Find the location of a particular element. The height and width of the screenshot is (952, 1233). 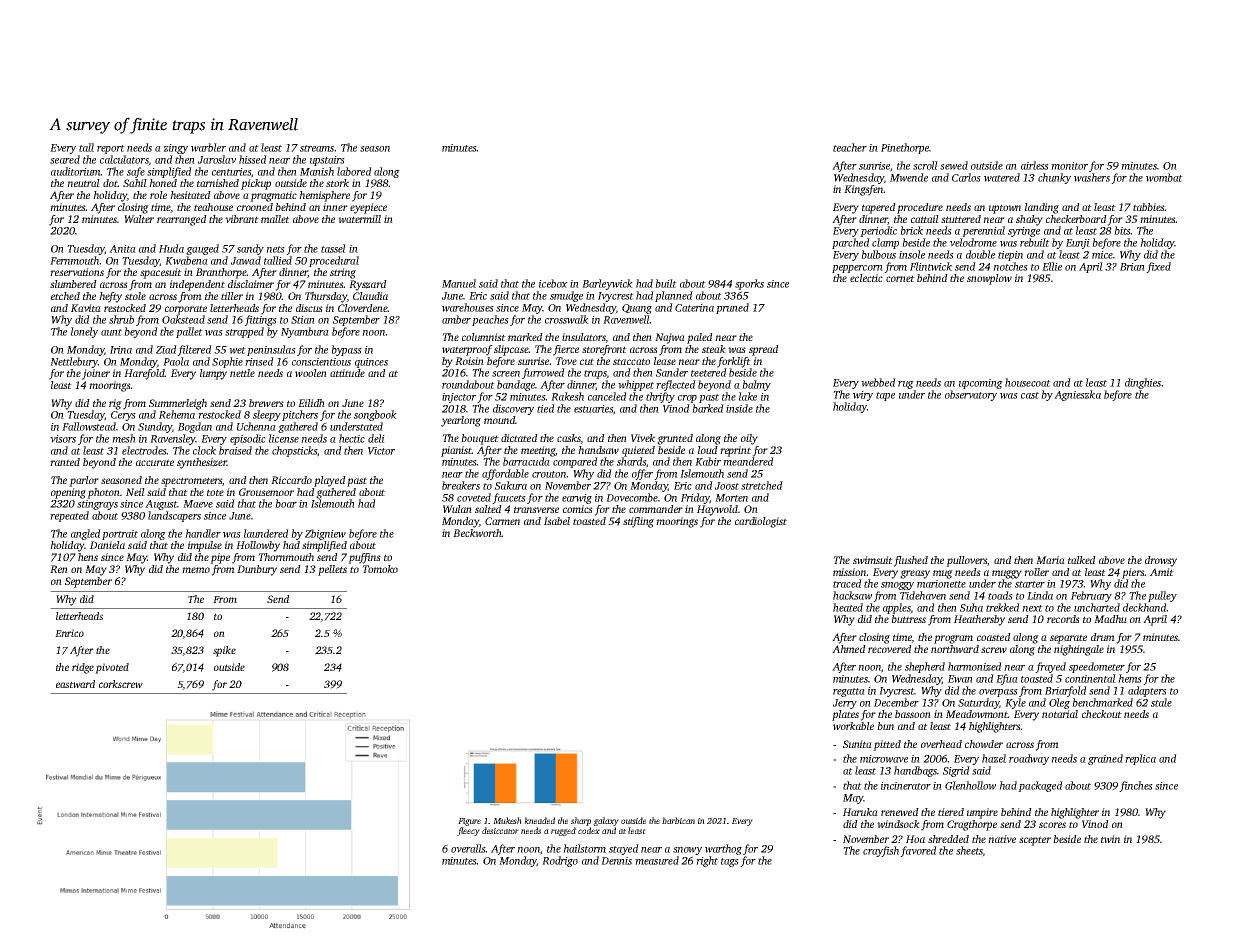

seared is located at coordinates (65, 159).
